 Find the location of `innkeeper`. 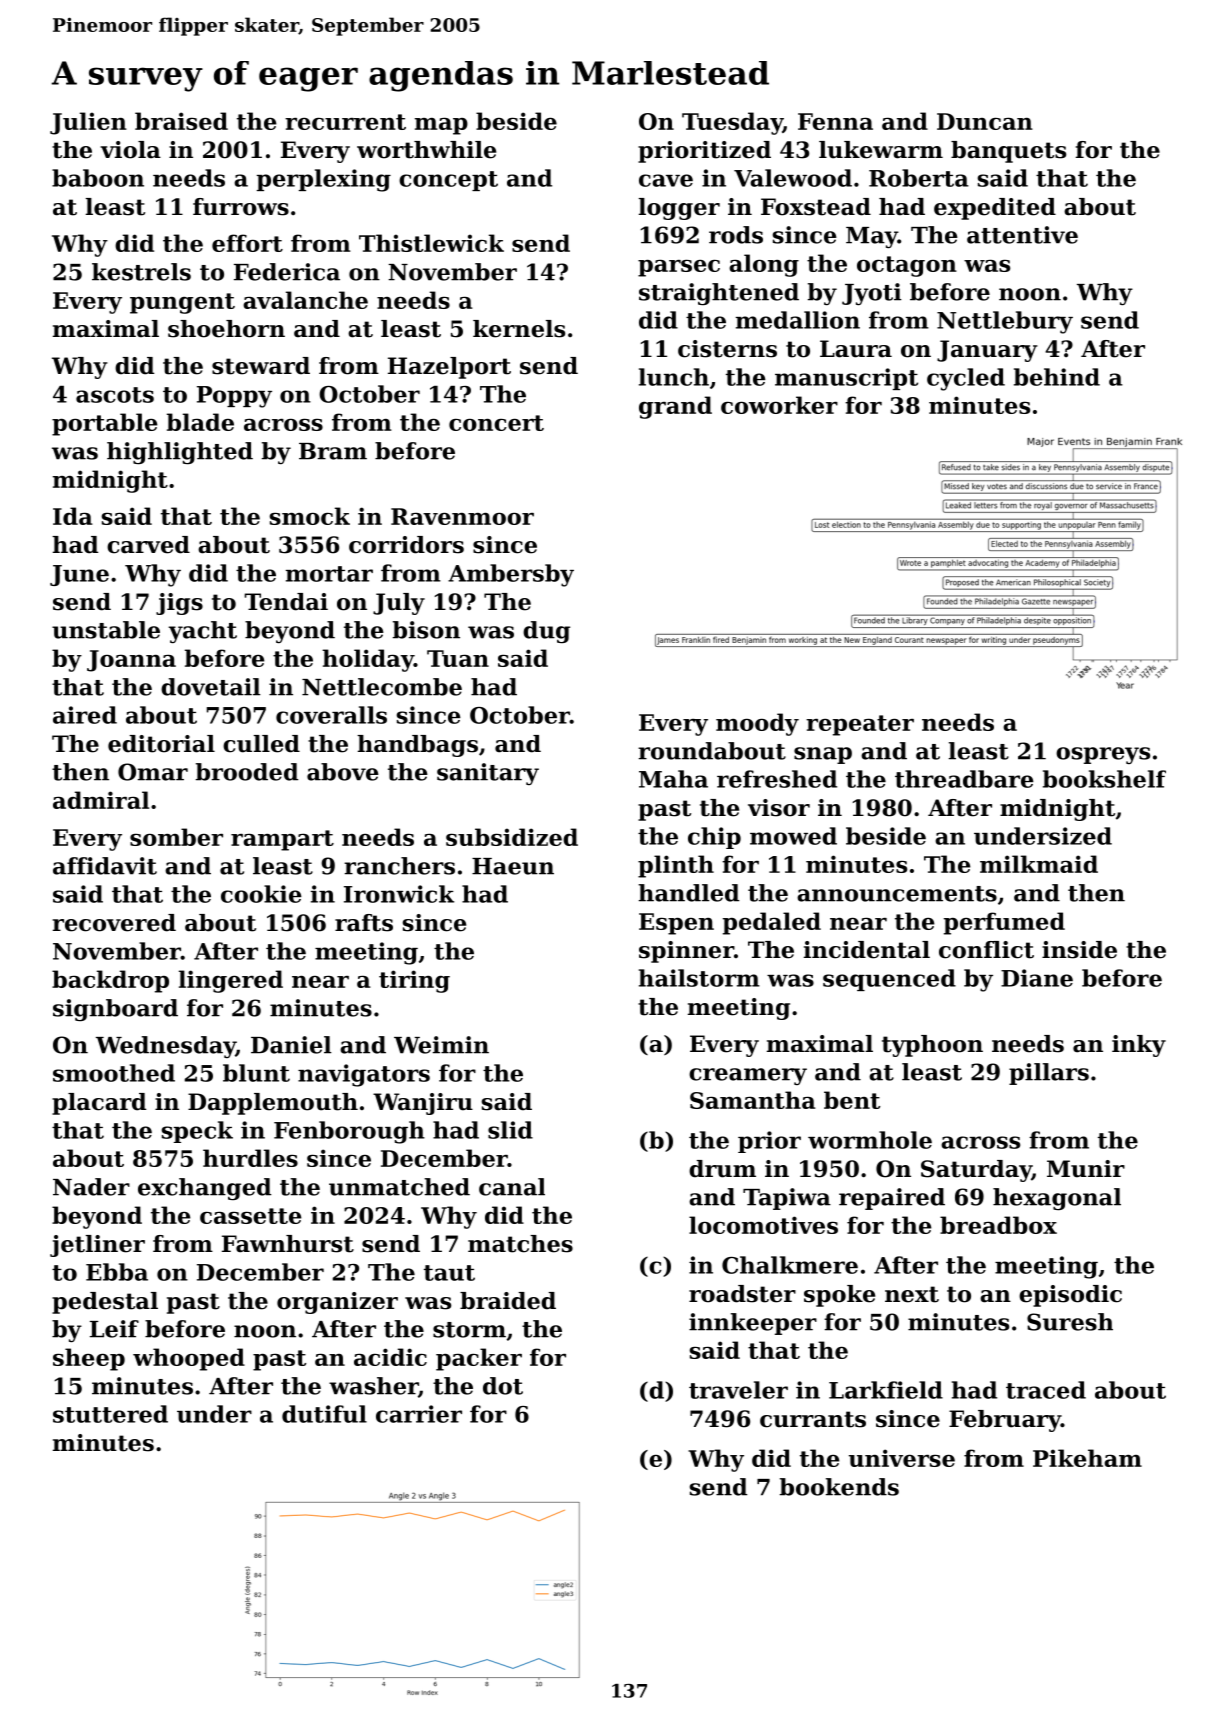

innkeeper is located at coordinates (753, 1324).
